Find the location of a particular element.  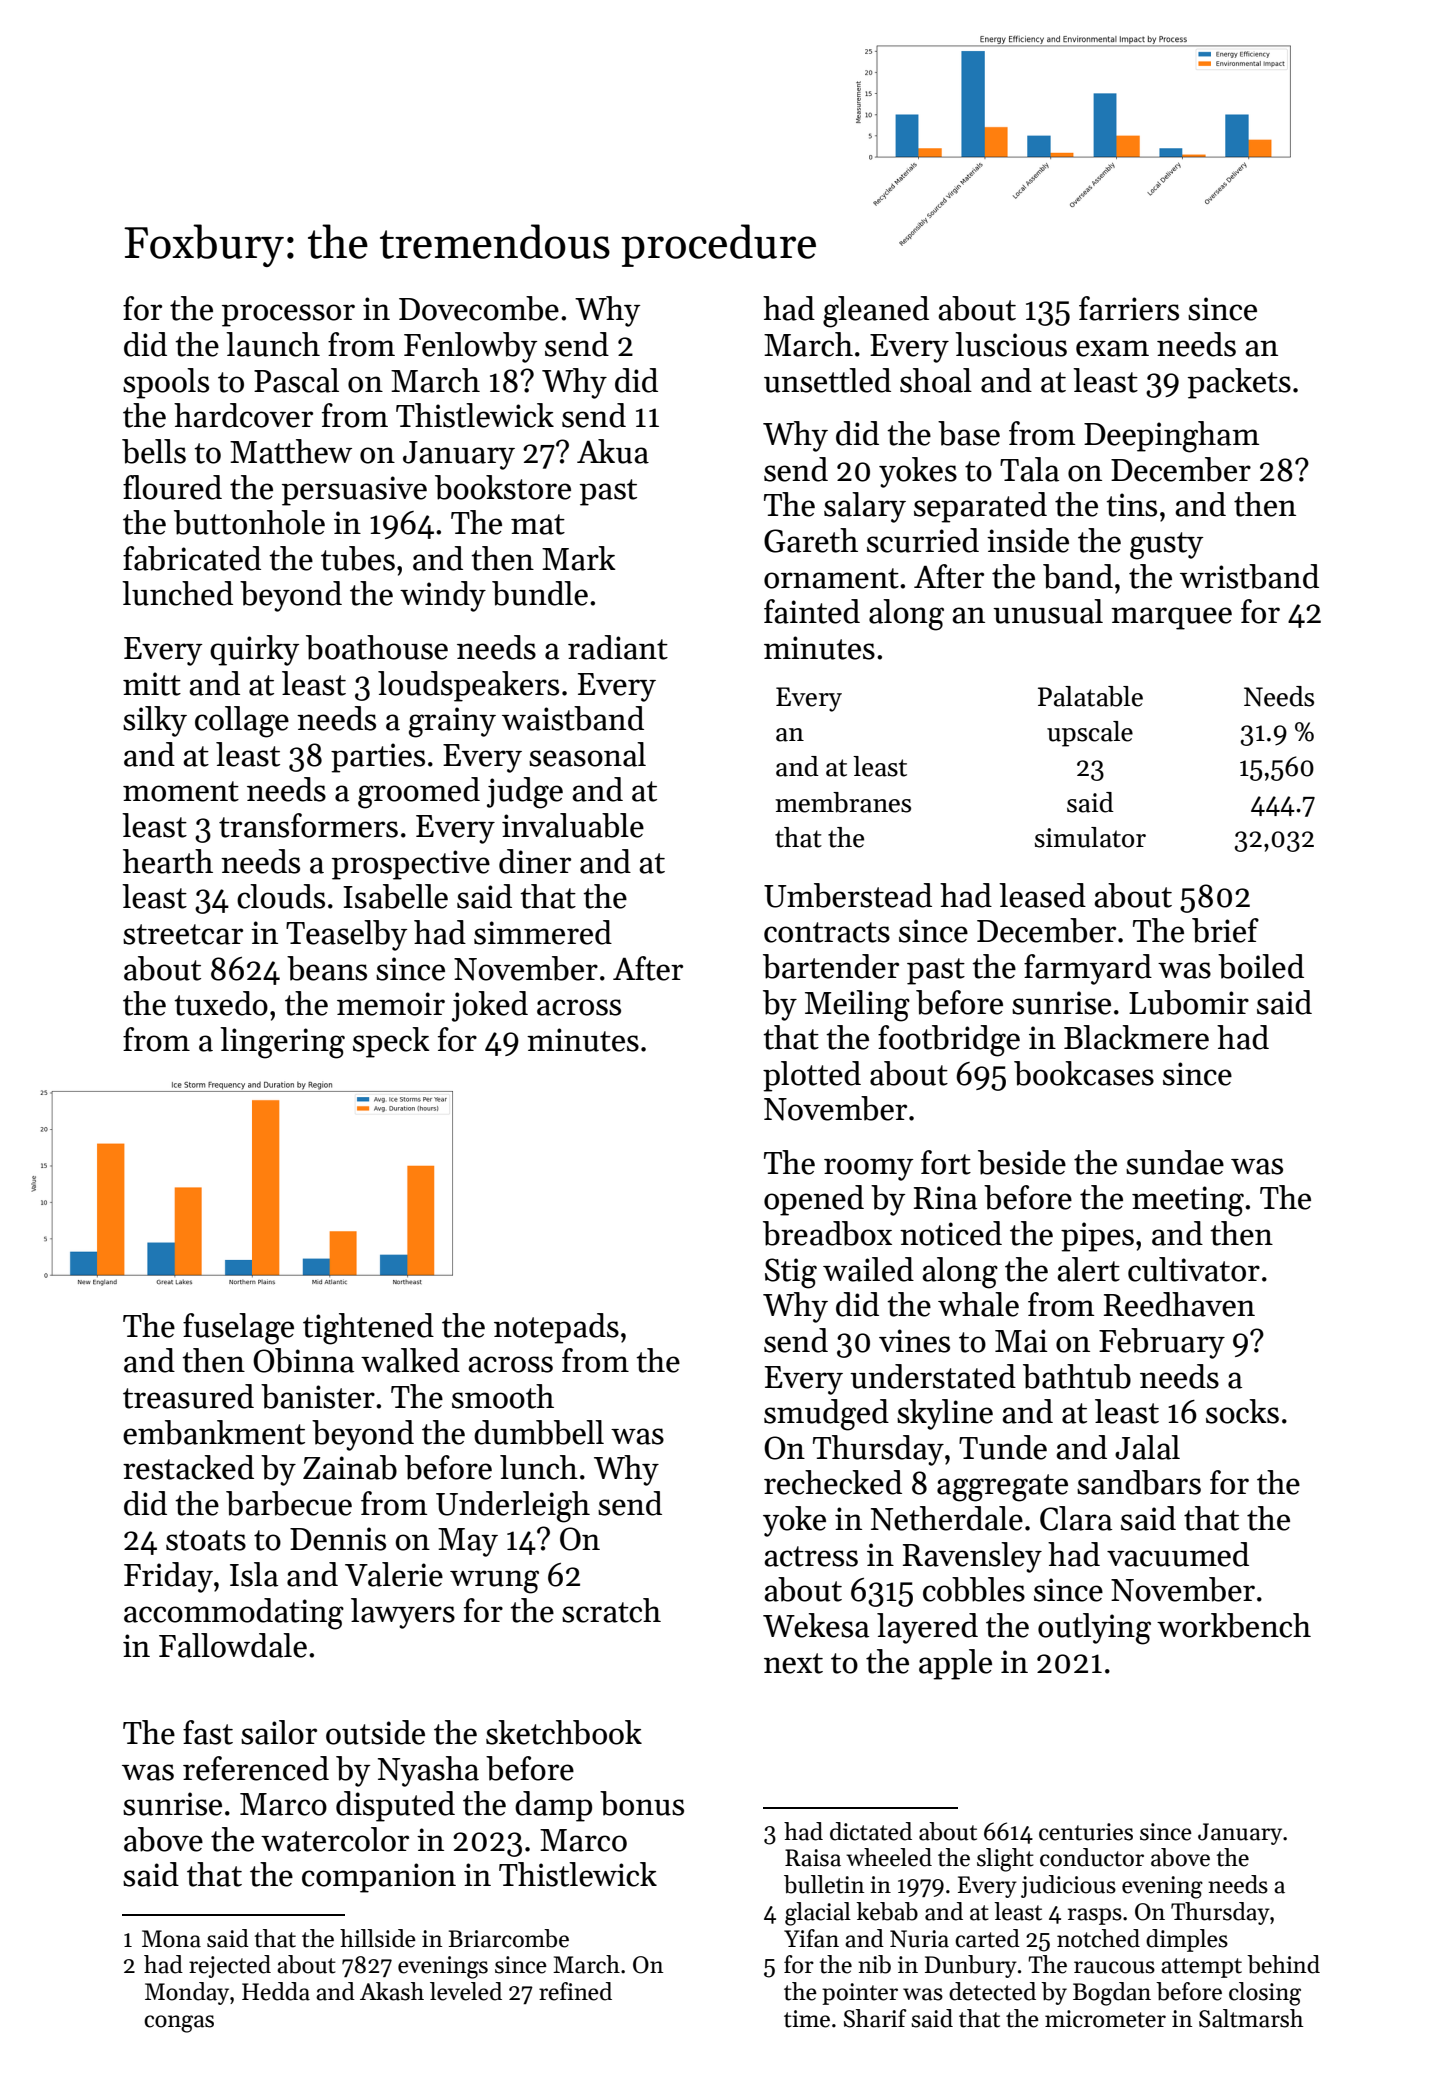

fuselage is located at coordinates (238, 1329).
